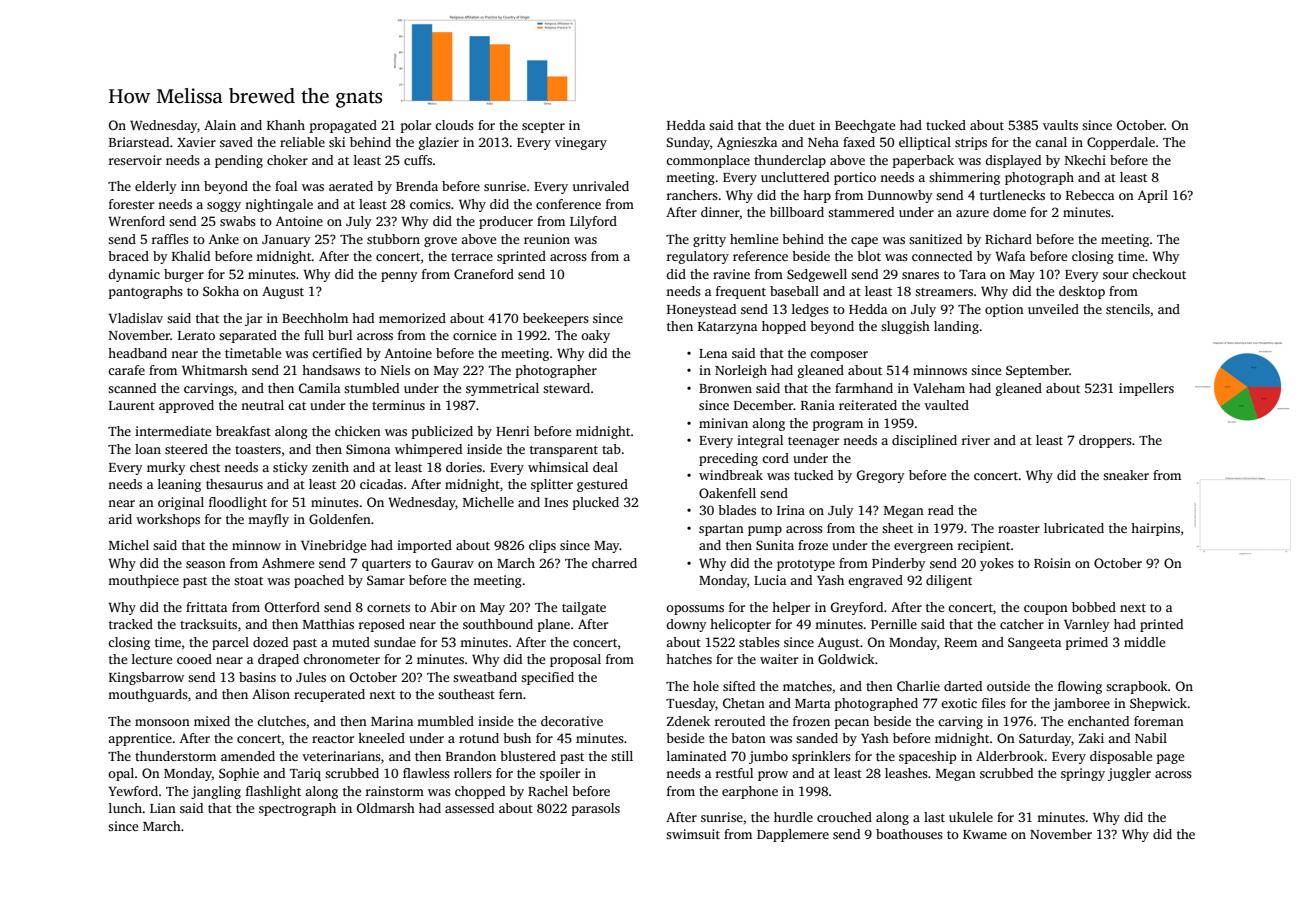 The image size is (1308, 924). I want to click on sneaker, so click(1126, 475).
